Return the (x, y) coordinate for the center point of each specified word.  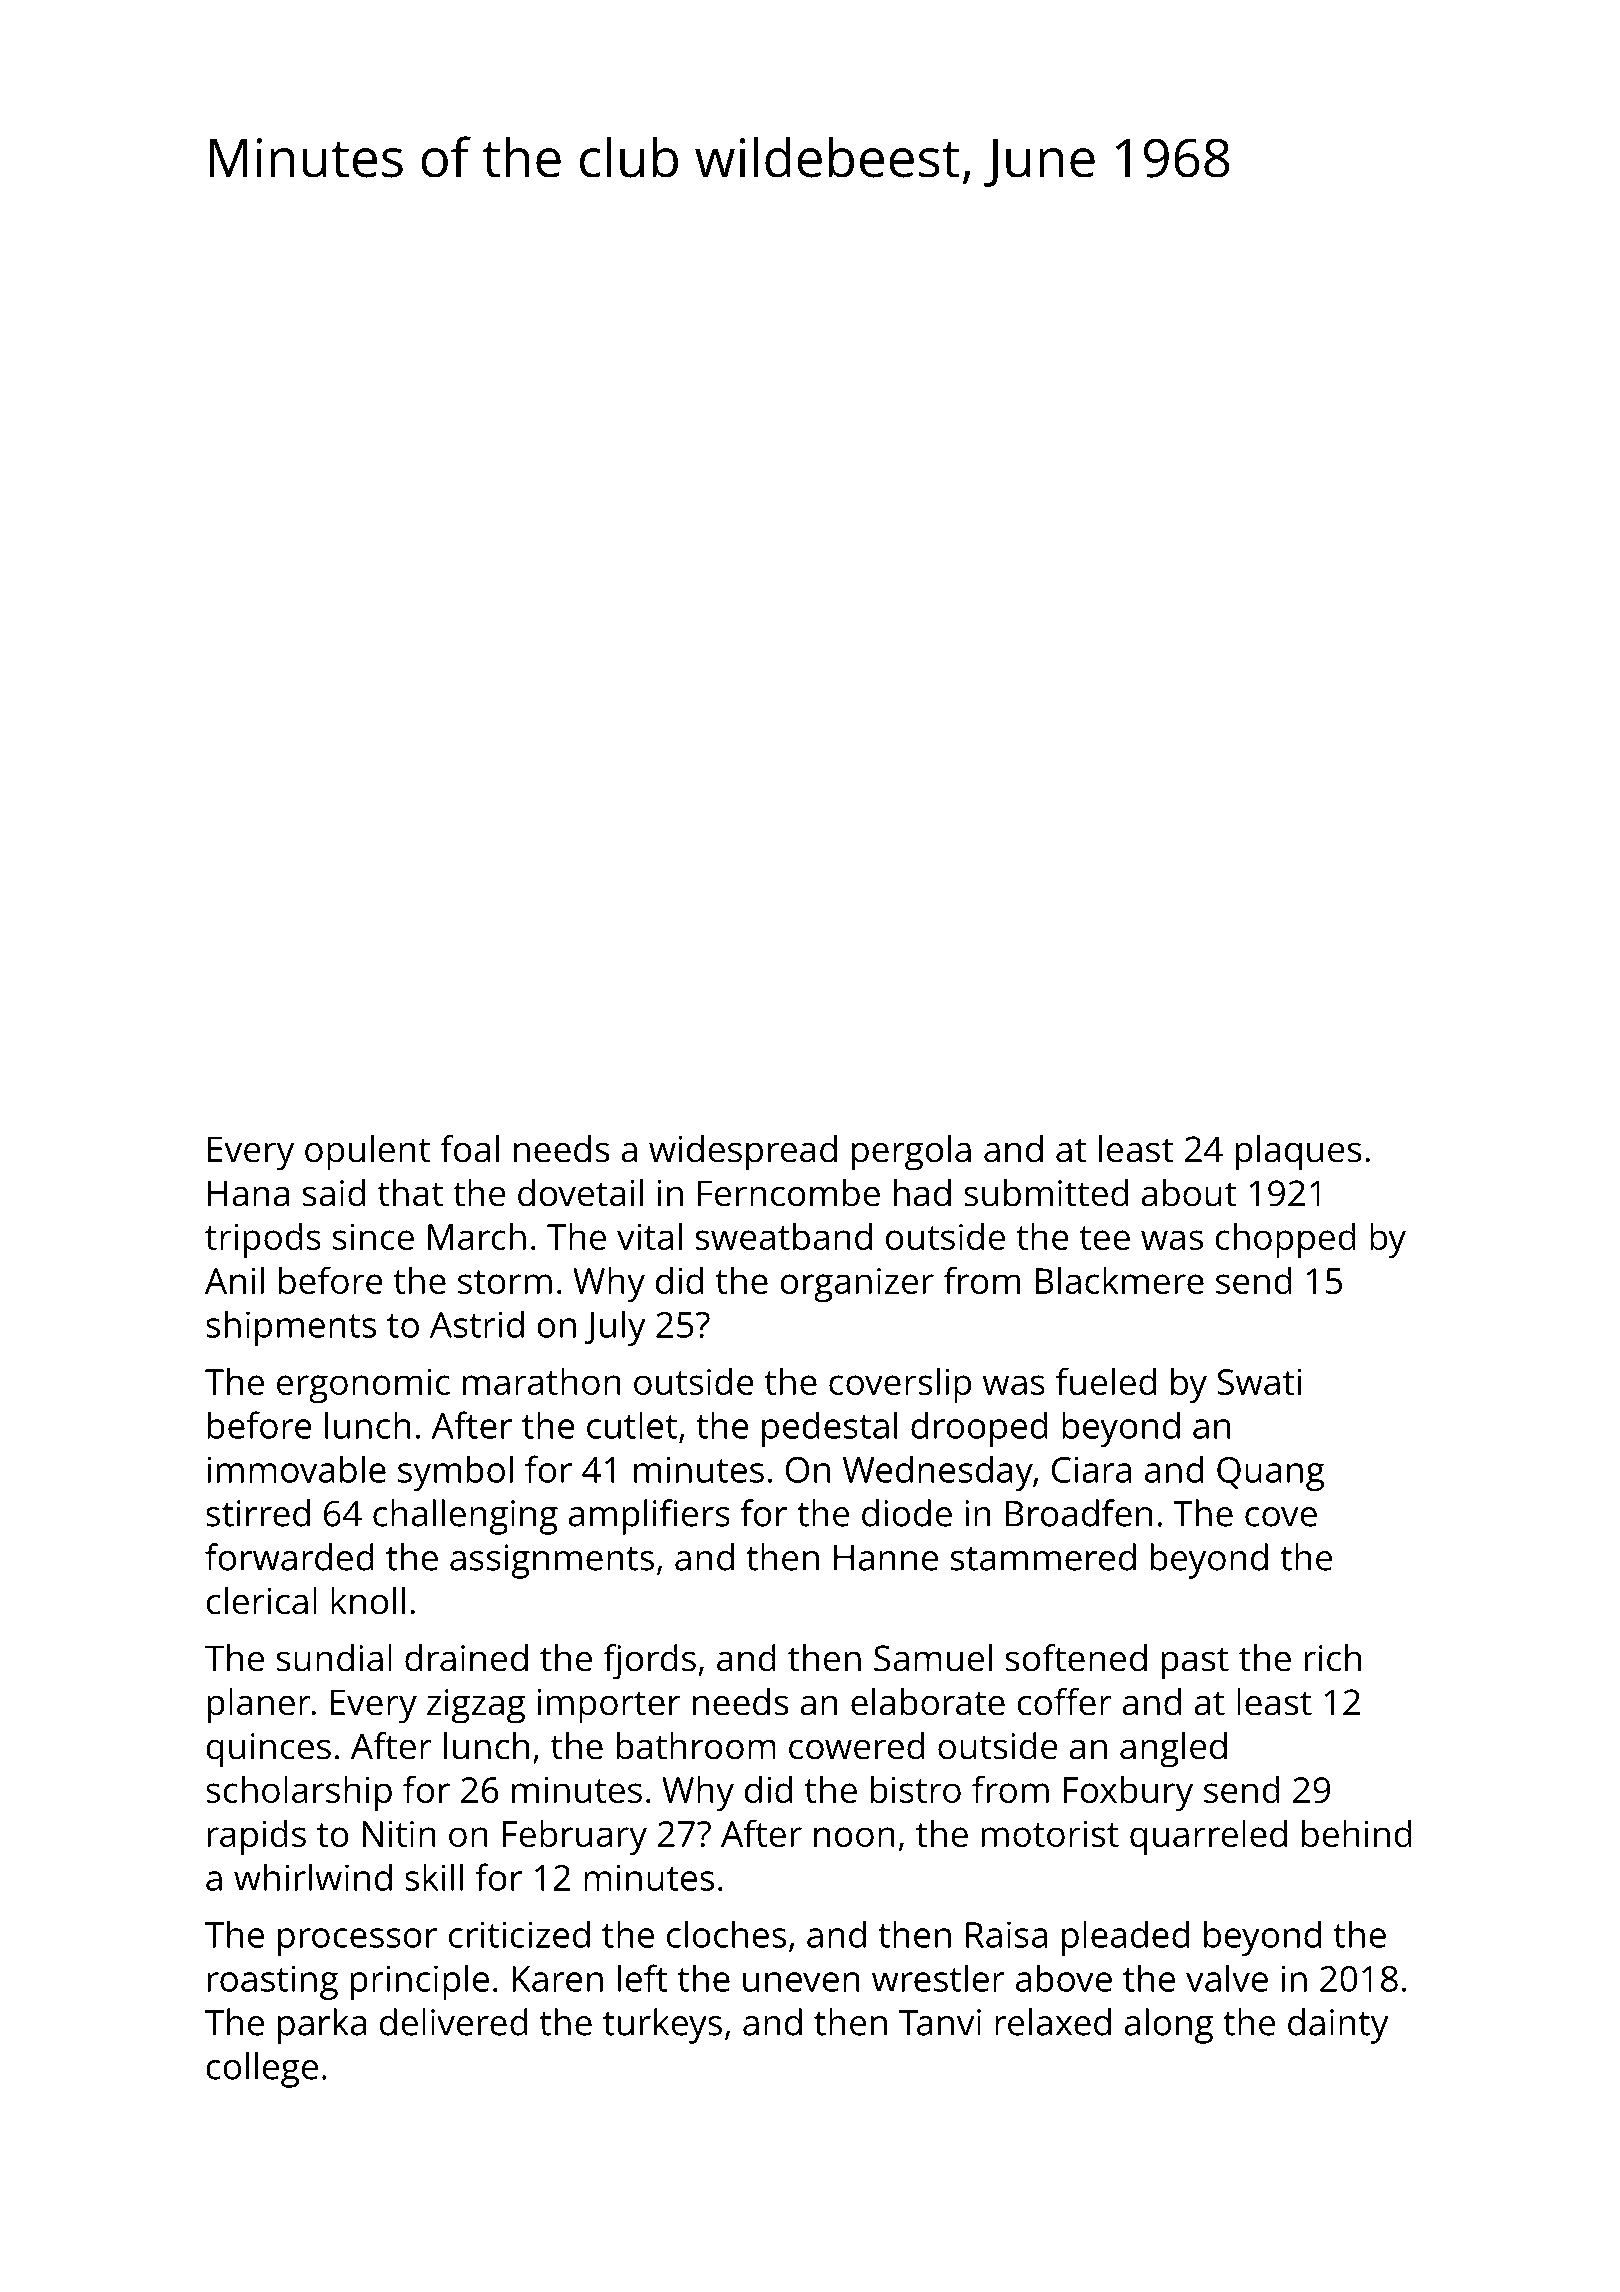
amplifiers (649, 1517)
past (1195, 1663)
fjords (649, 1662)
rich (1333, 1658)
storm (505, 1282)
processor (357, 1942)
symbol (455, 1473)
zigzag (476, 1706)
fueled (1106, 1381)
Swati (1259, 1382)
